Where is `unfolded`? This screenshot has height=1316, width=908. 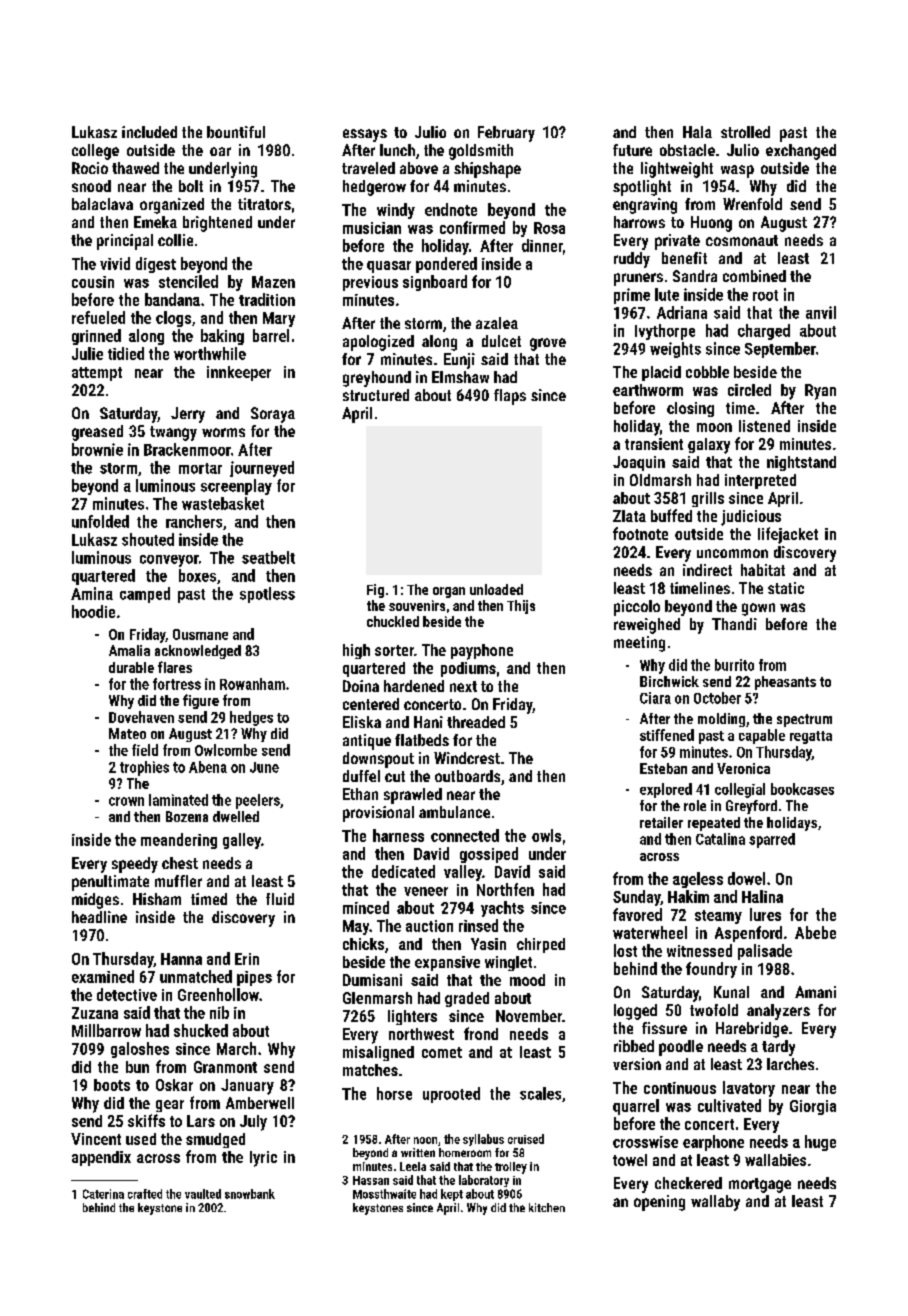
unfolded is located at coordinates (100, 521).
